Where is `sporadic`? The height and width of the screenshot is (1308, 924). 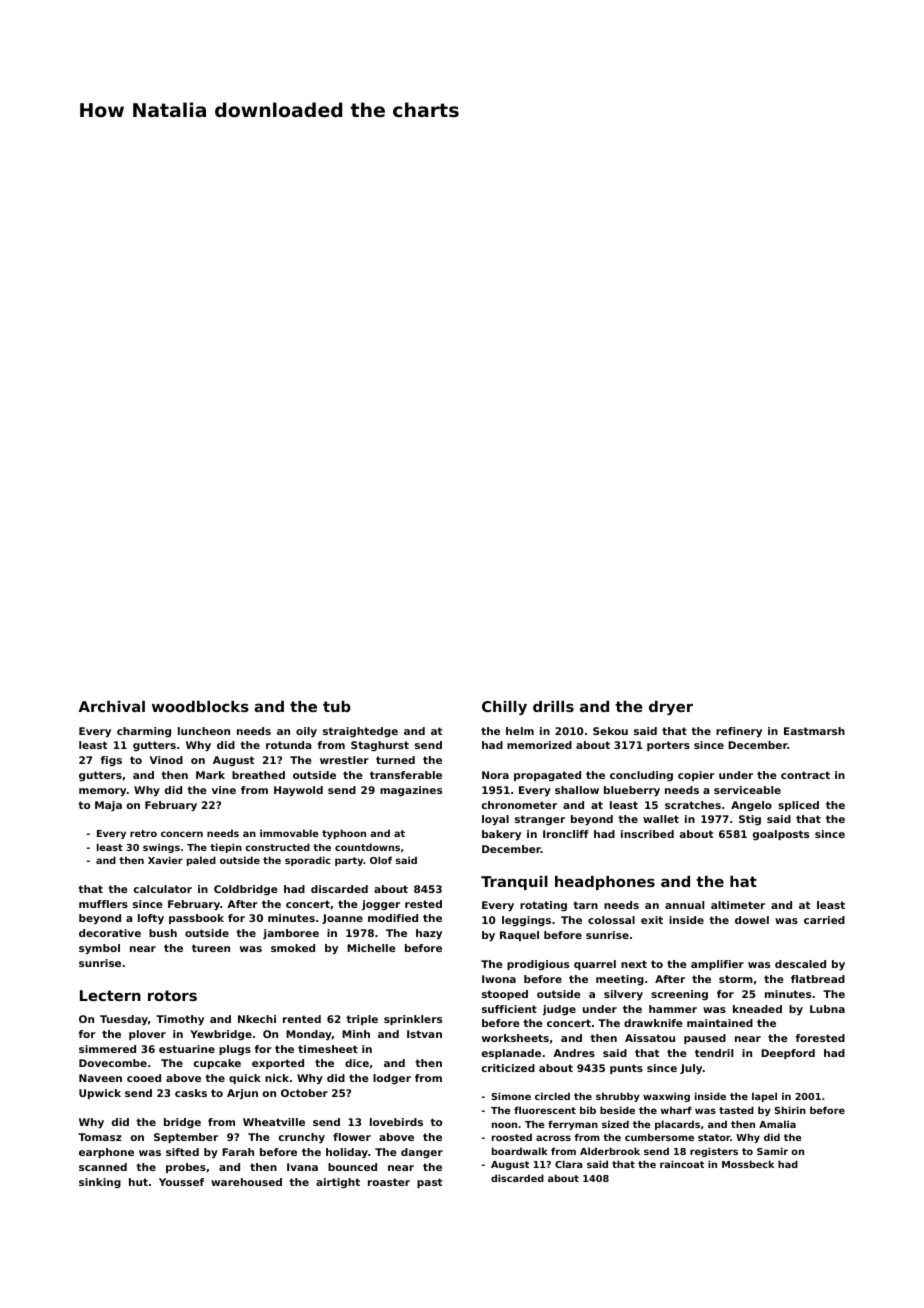
sporadic is located at coordinates (308, 861).
